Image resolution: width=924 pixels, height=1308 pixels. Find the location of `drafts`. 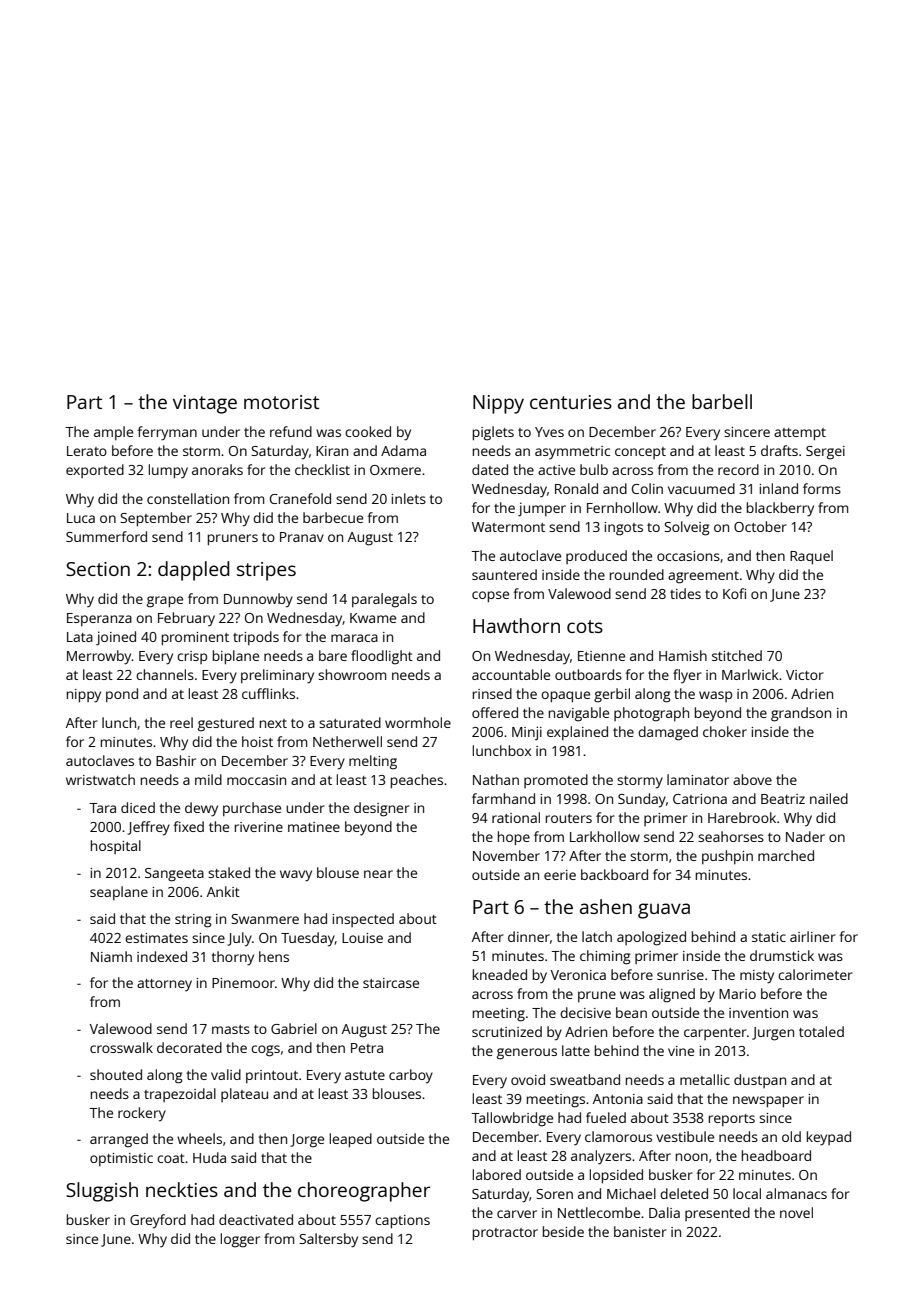

drafts is located at coordinates (779, 450).
